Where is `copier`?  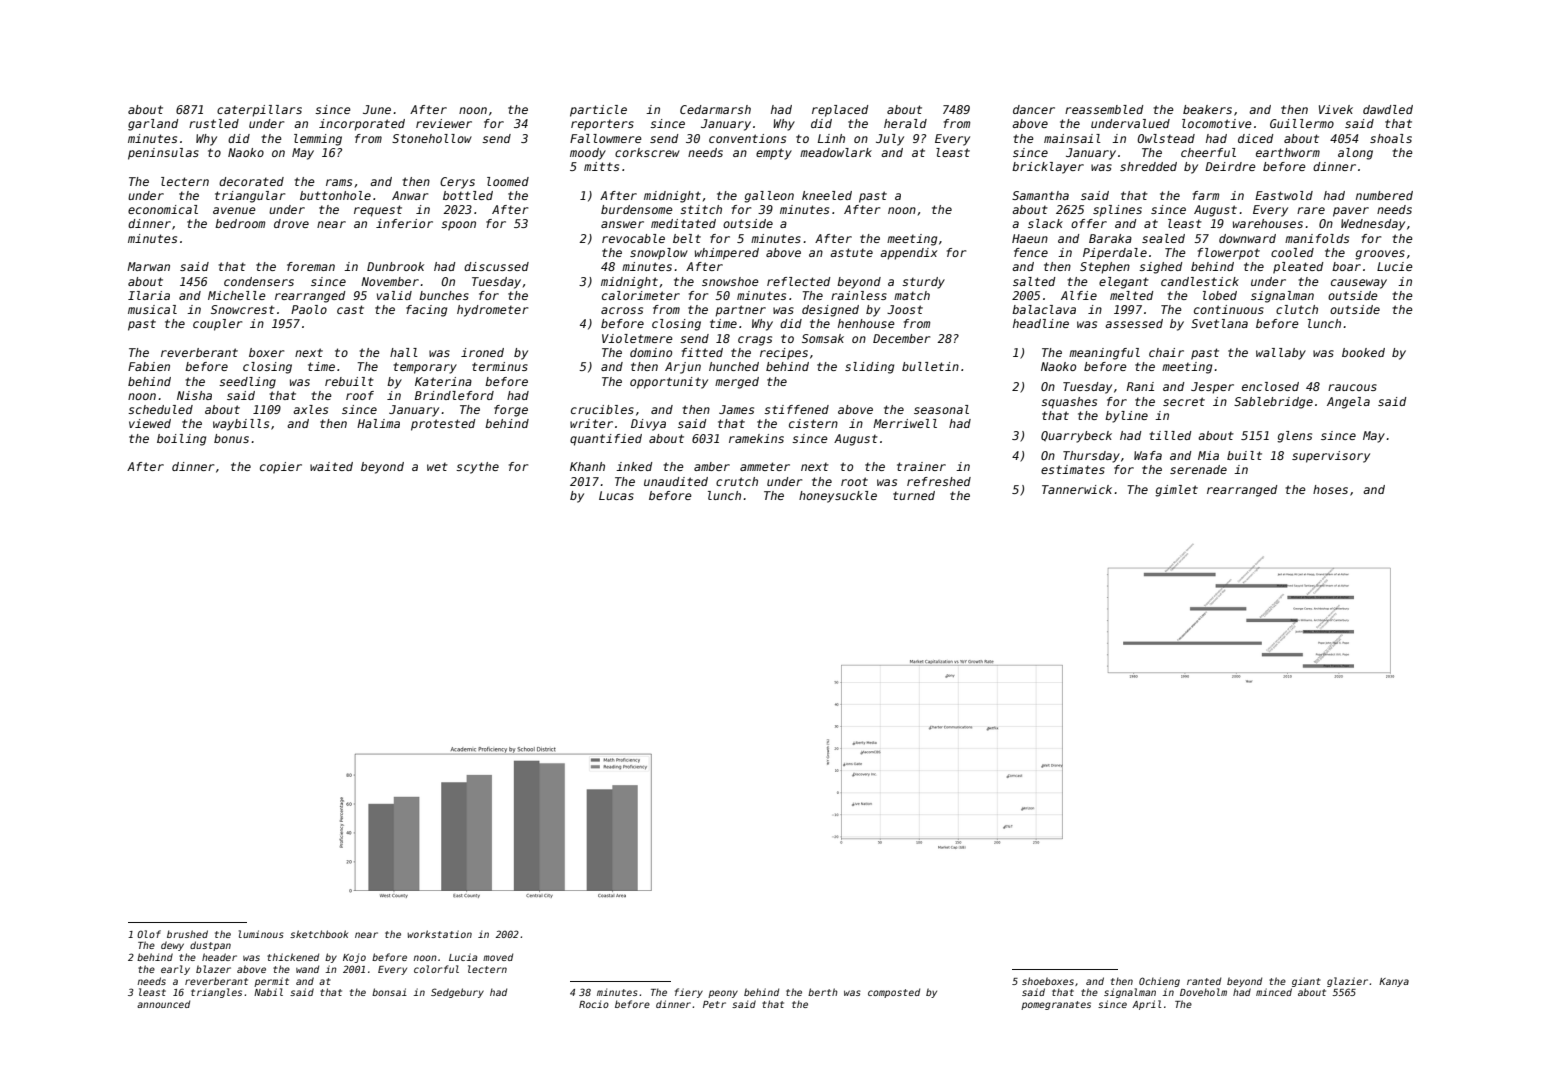 copier is located at coordinates (281, 468).
